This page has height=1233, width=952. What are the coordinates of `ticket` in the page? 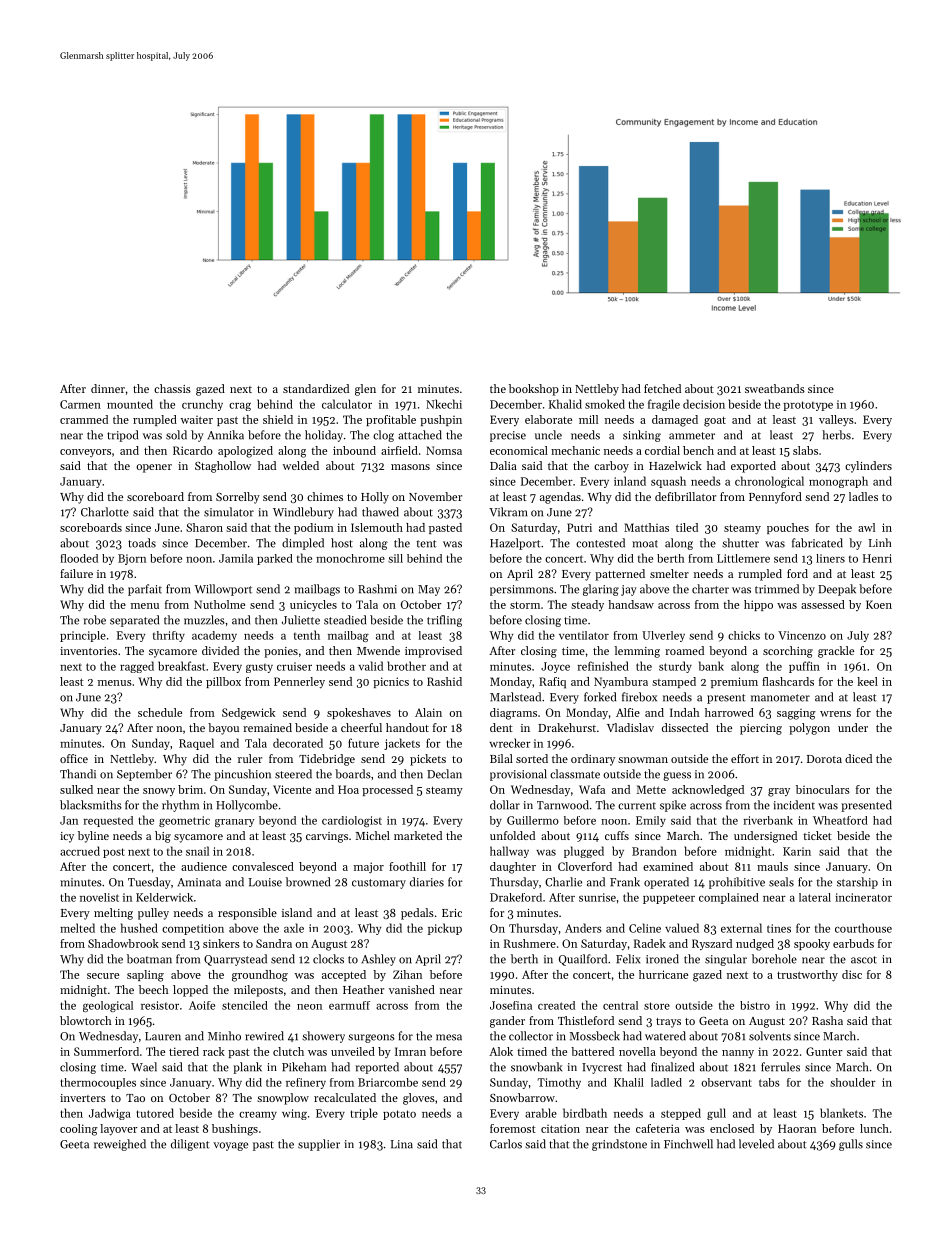 It's located at (817, 835).
